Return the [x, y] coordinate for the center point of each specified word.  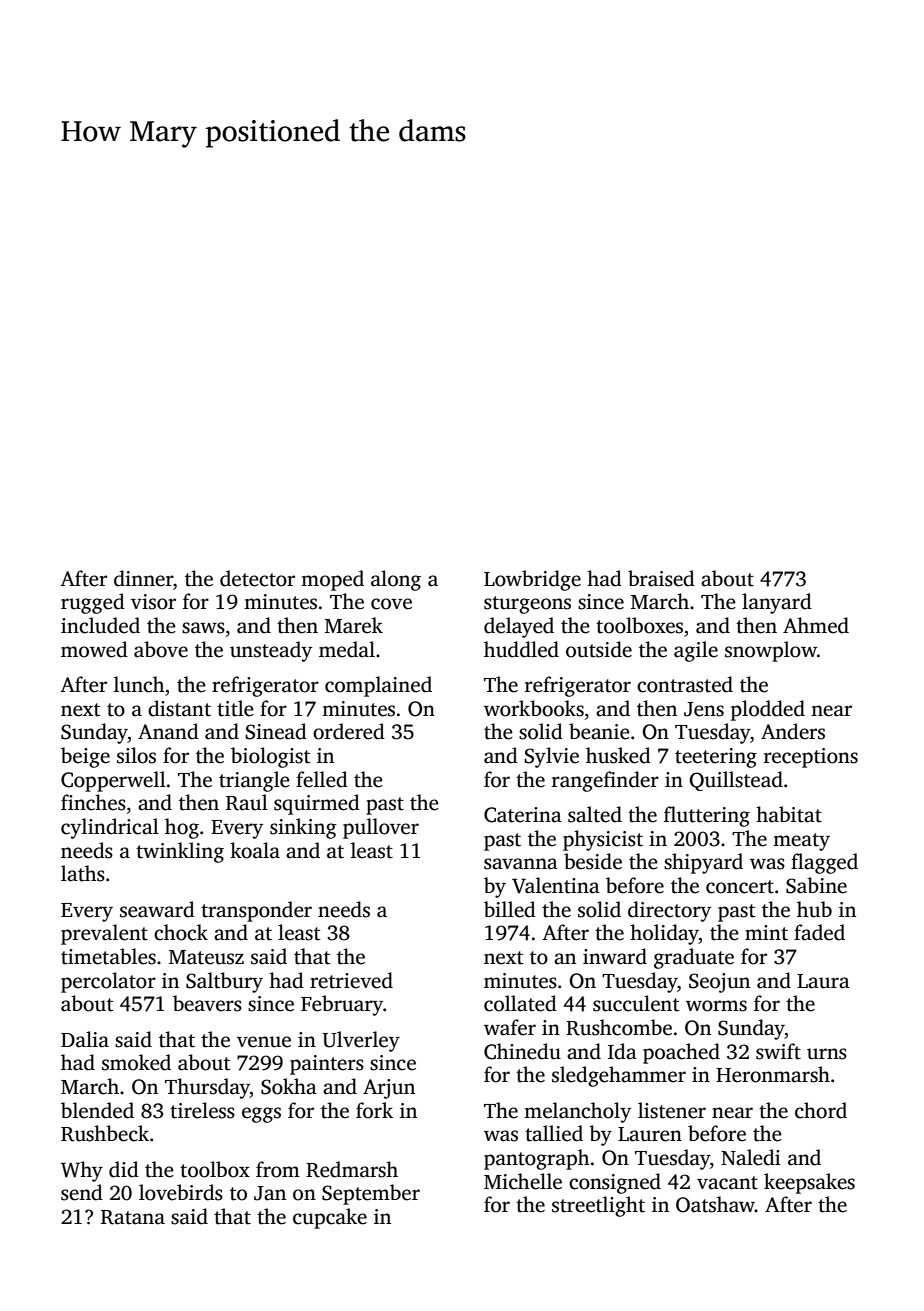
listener [672, 1110]
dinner [143, 578]
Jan [270, 1193]
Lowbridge [532, 580]
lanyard [777, 603]
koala [255, 850]
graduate [694, 958]
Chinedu [522, 1051]
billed [510, 909]
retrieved [351, 980]
